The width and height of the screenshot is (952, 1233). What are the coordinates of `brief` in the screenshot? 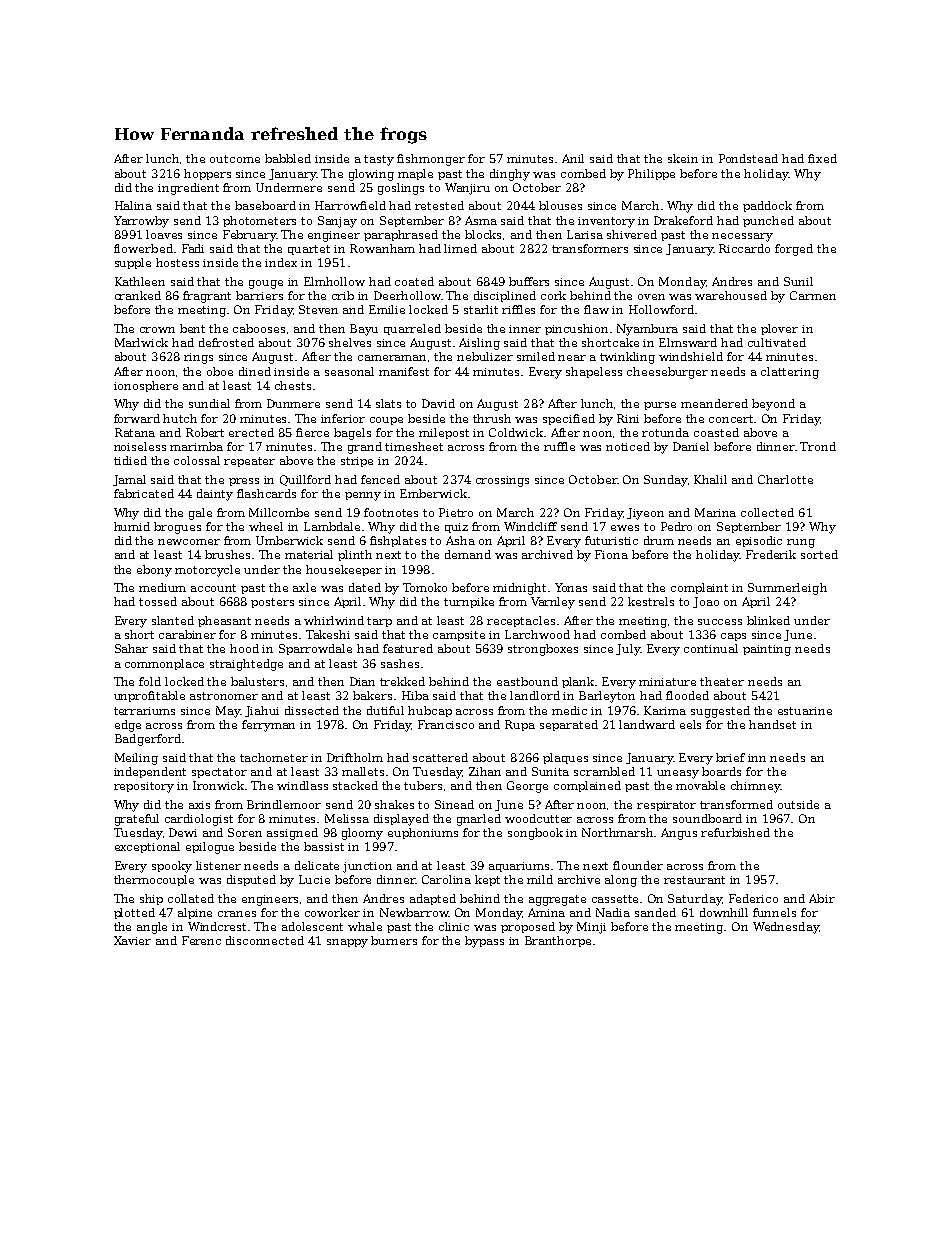 It's located at (730, 757).
